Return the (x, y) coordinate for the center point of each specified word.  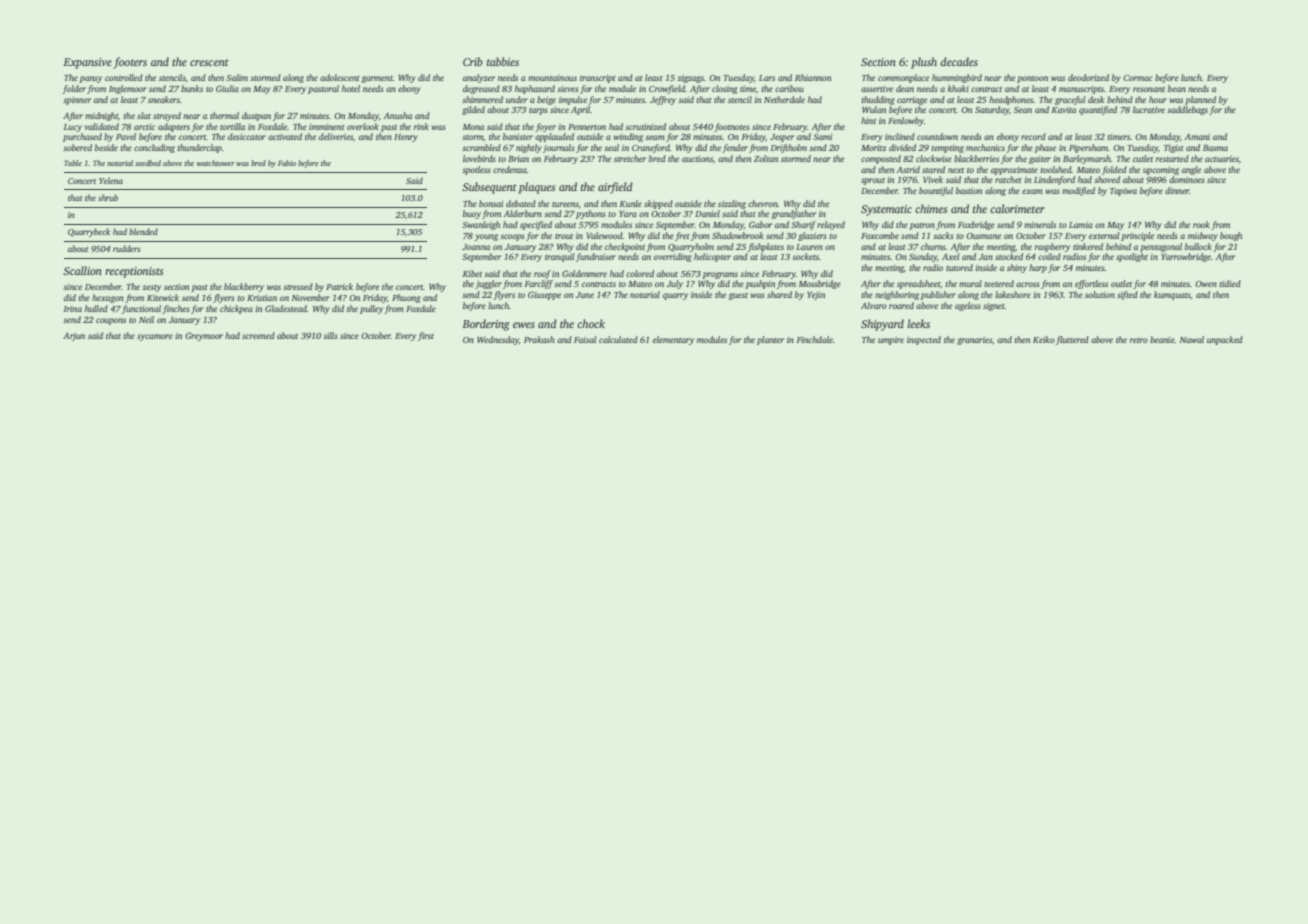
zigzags (691, 79)
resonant (1149, 89)
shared (779, 294)
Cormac (1137, 78)
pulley (371, 309)
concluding (154, 148)
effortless (1091, 284)
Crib (473, 61)
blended (143, 231)
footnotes (732, 127)
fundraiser (596, 257)
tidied (1230, 283)
